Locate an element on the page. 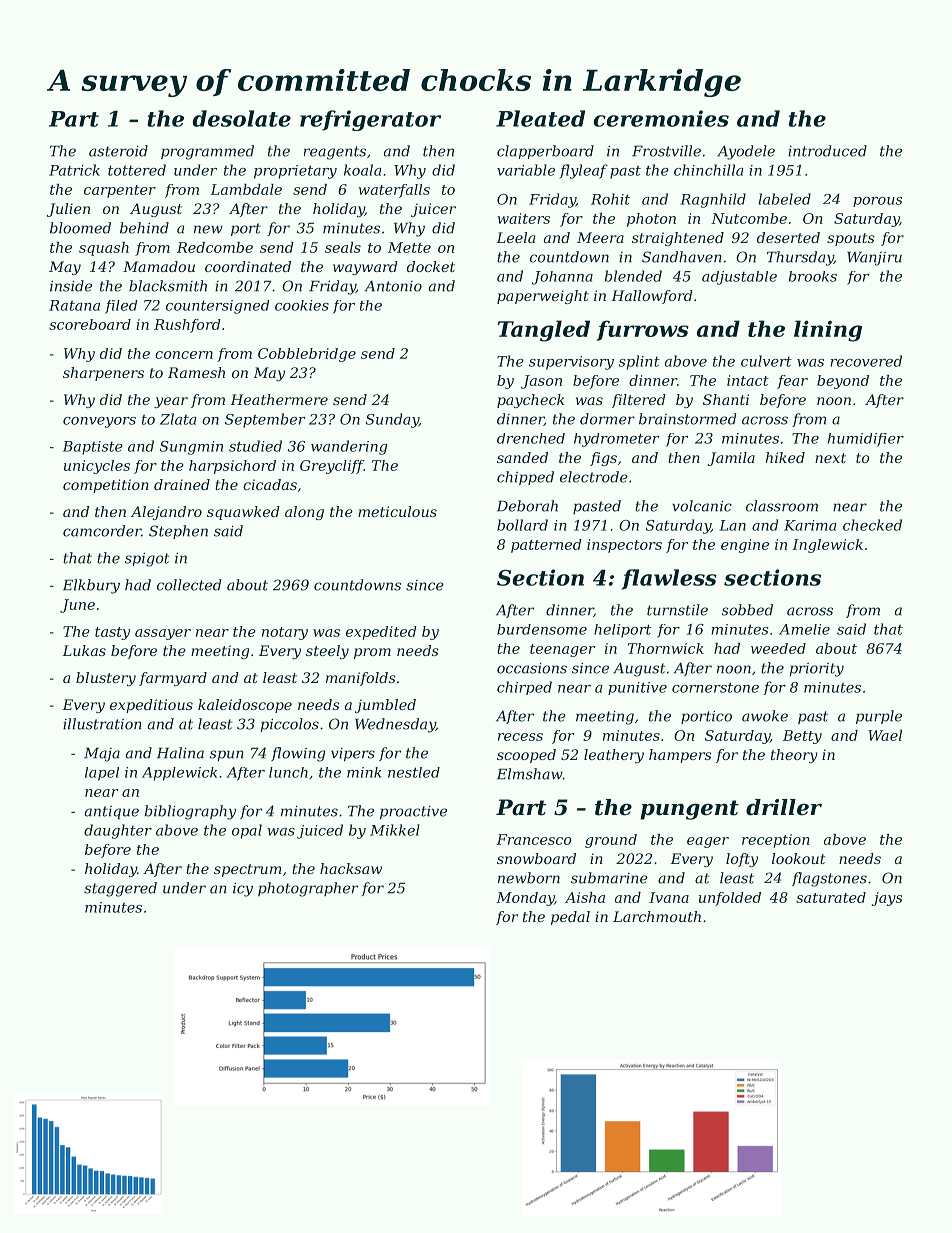 The image size is (952, 1233). sharpeners is located at coordinates (103, 374).
